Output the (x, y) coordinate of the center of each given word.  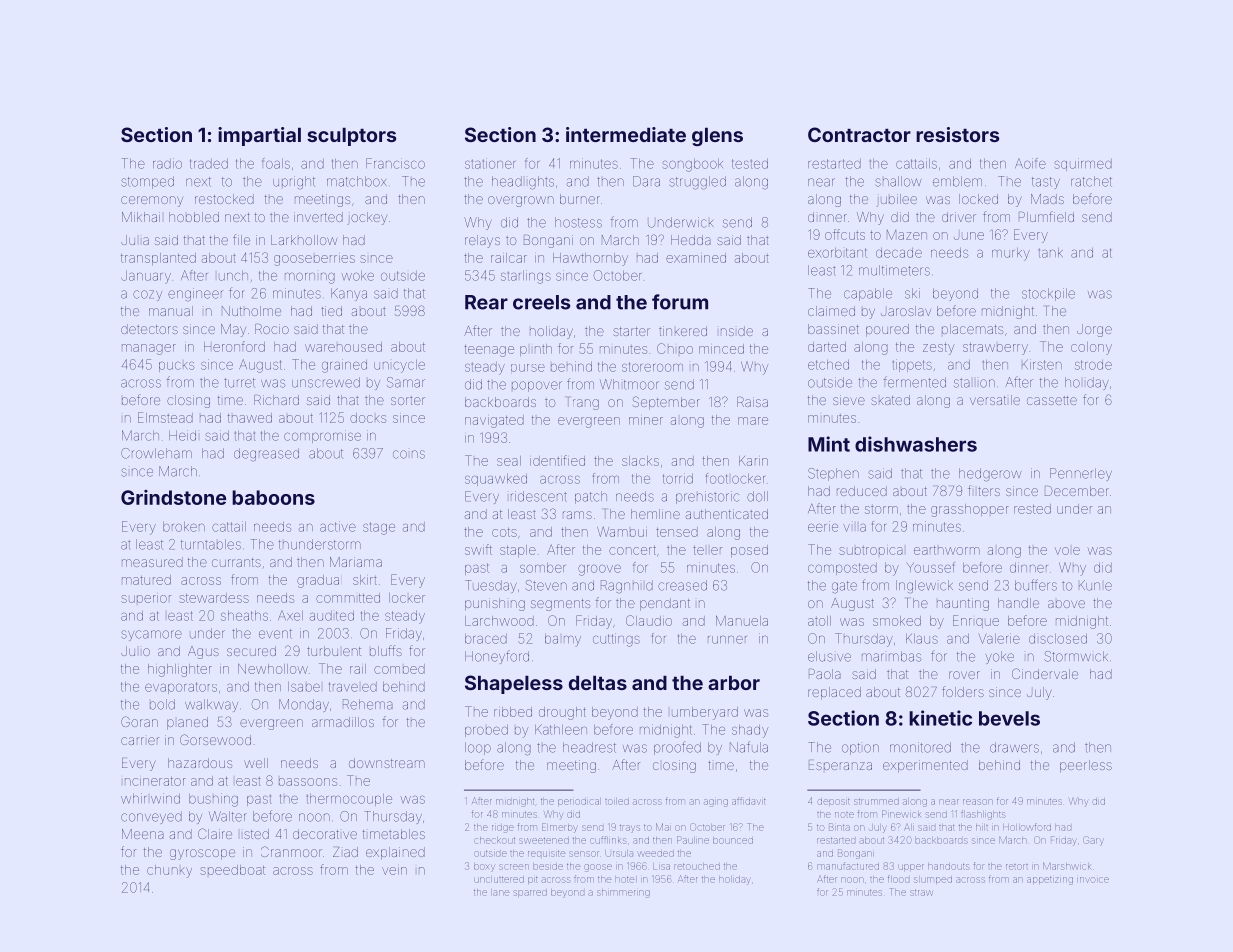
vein (394, 871)
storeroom (652, 367)
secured (251, 651)
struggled (697, 183)
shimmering (624, 894)
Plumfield (1046, 216)
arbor (734, 682)
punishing (495, 604)
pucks (176, 367)
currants (236, 562)
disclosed (1058, 639)
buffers (1036, 585)
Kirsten (1042, 364)
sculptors (351, 136)
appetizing (1050, 881)
